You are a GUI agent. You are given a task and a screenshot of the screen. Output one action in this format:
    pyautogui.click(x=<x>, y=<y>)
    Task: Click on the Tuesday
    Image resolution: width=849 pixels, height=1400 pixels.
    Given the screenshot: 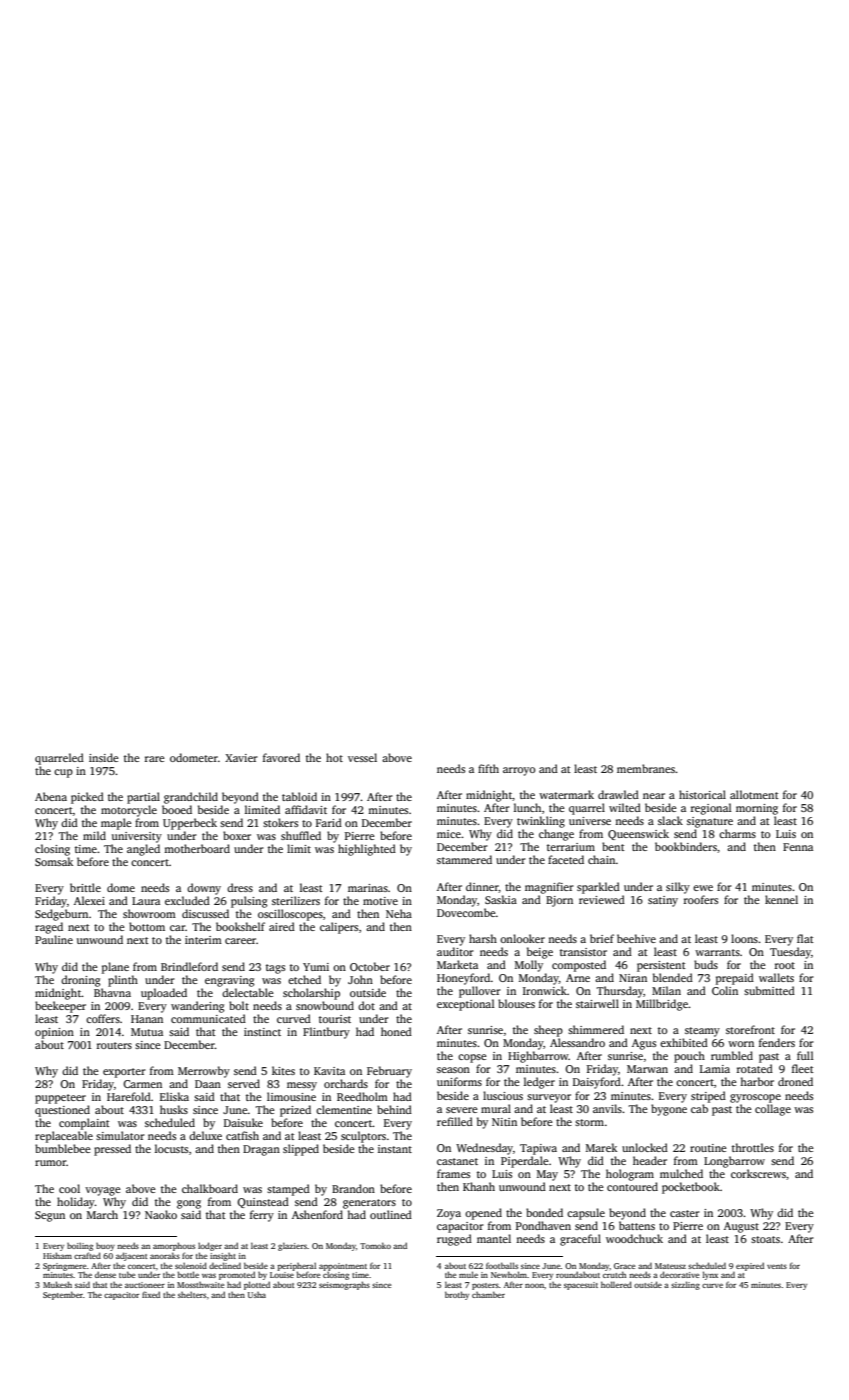 What is the action you would take?
    pyautogui.click(x=790, y=953)
